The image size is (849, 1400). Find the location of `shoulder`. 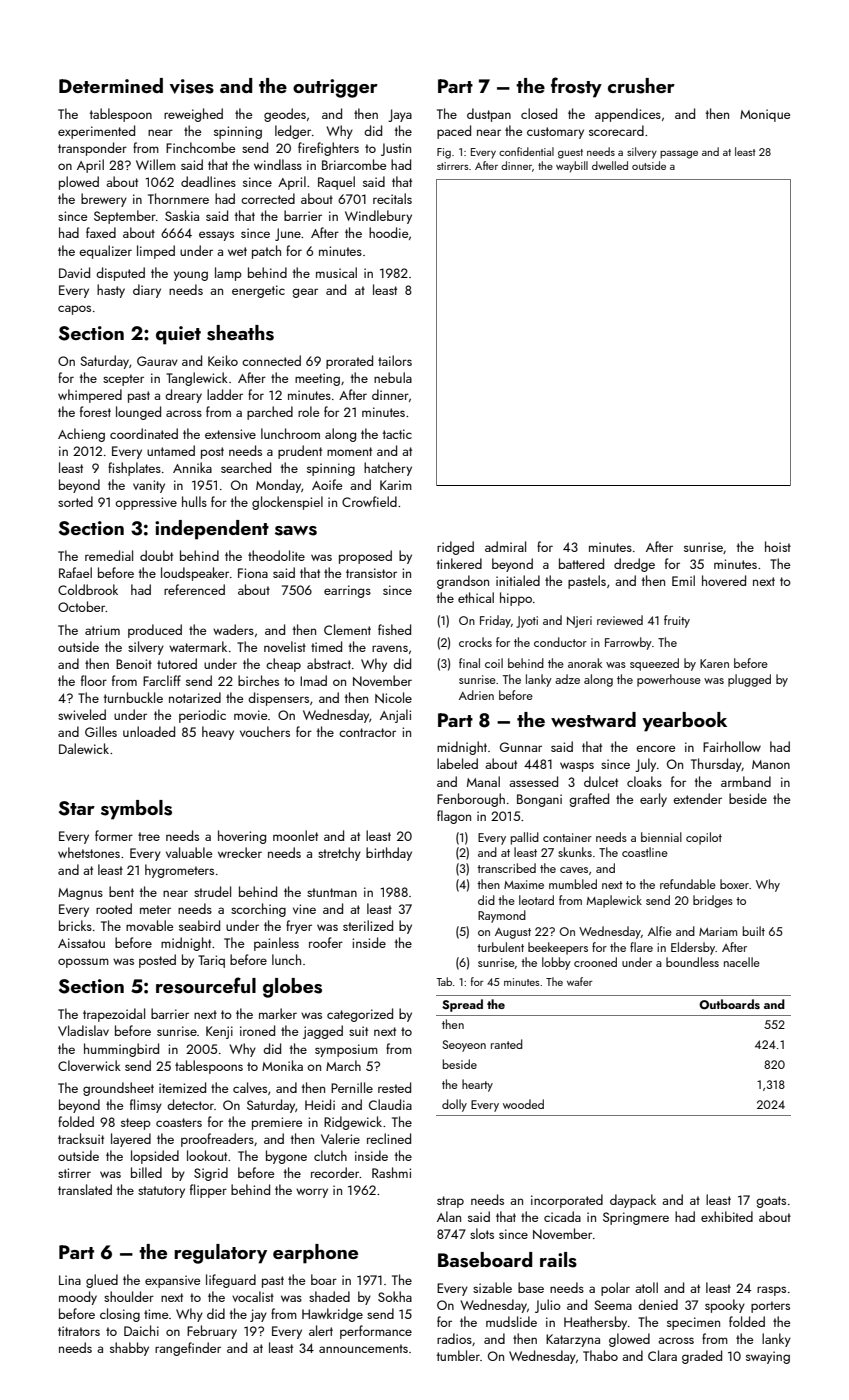

shoulder is located at coordinates (129, 1296).
